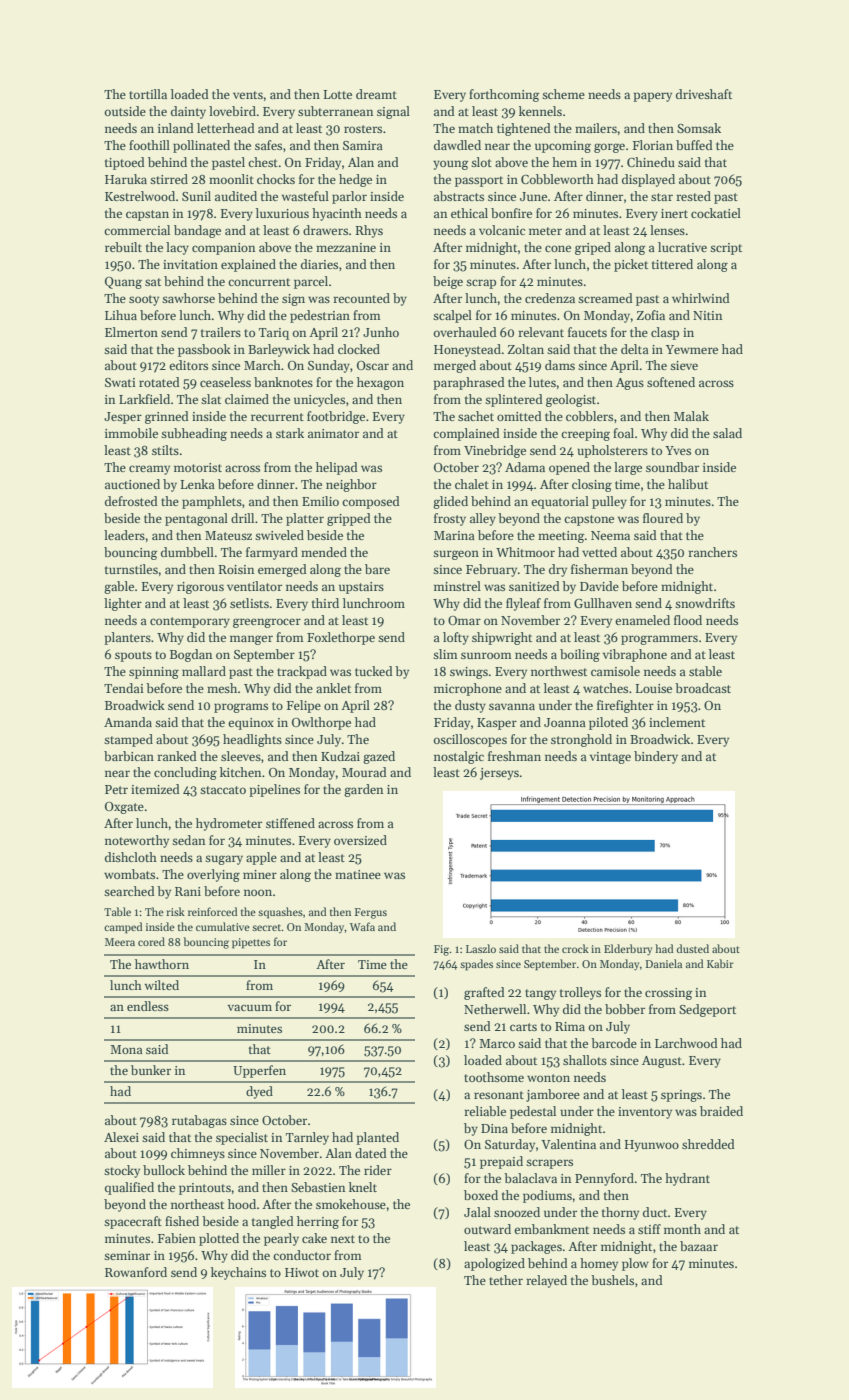 Image resolution: width=849 pixels, height=1400 pixels. What do you see at coordinates (362, 926) in the page?
I see `Wafa` at bounding box center [362, 926].
